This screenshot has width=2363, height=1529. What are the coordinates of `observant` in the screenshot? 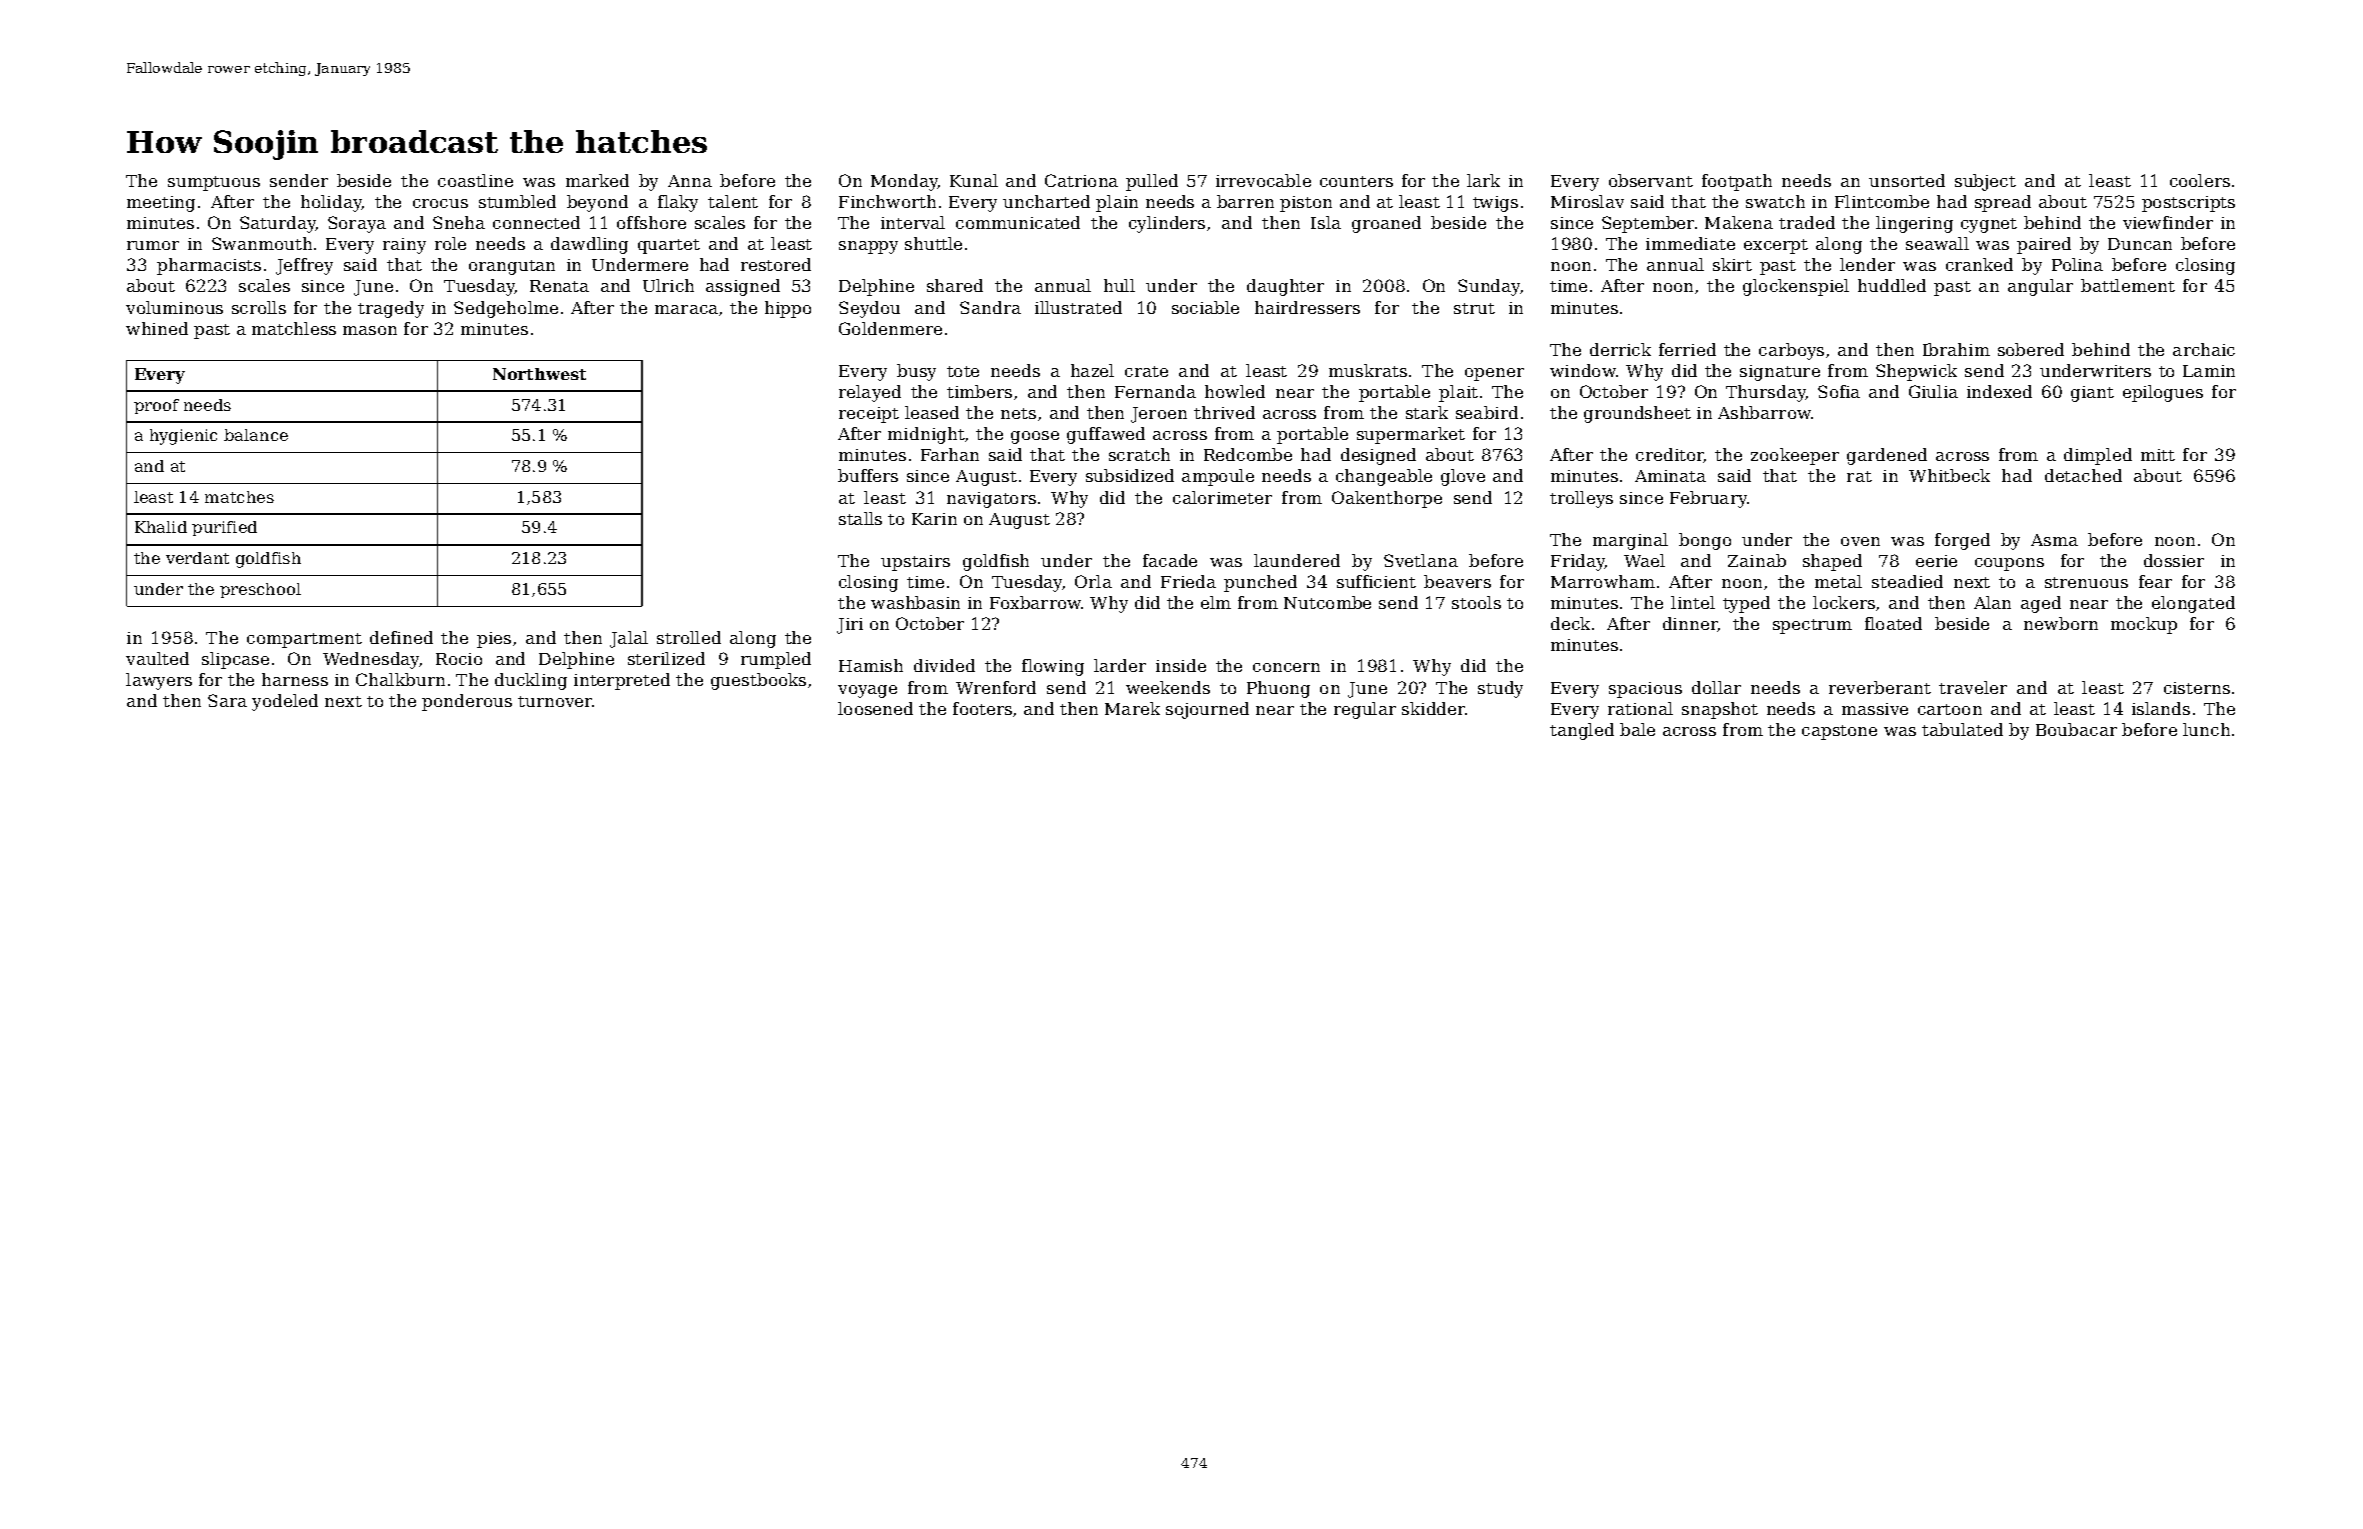 It's located at (1651, 180).
